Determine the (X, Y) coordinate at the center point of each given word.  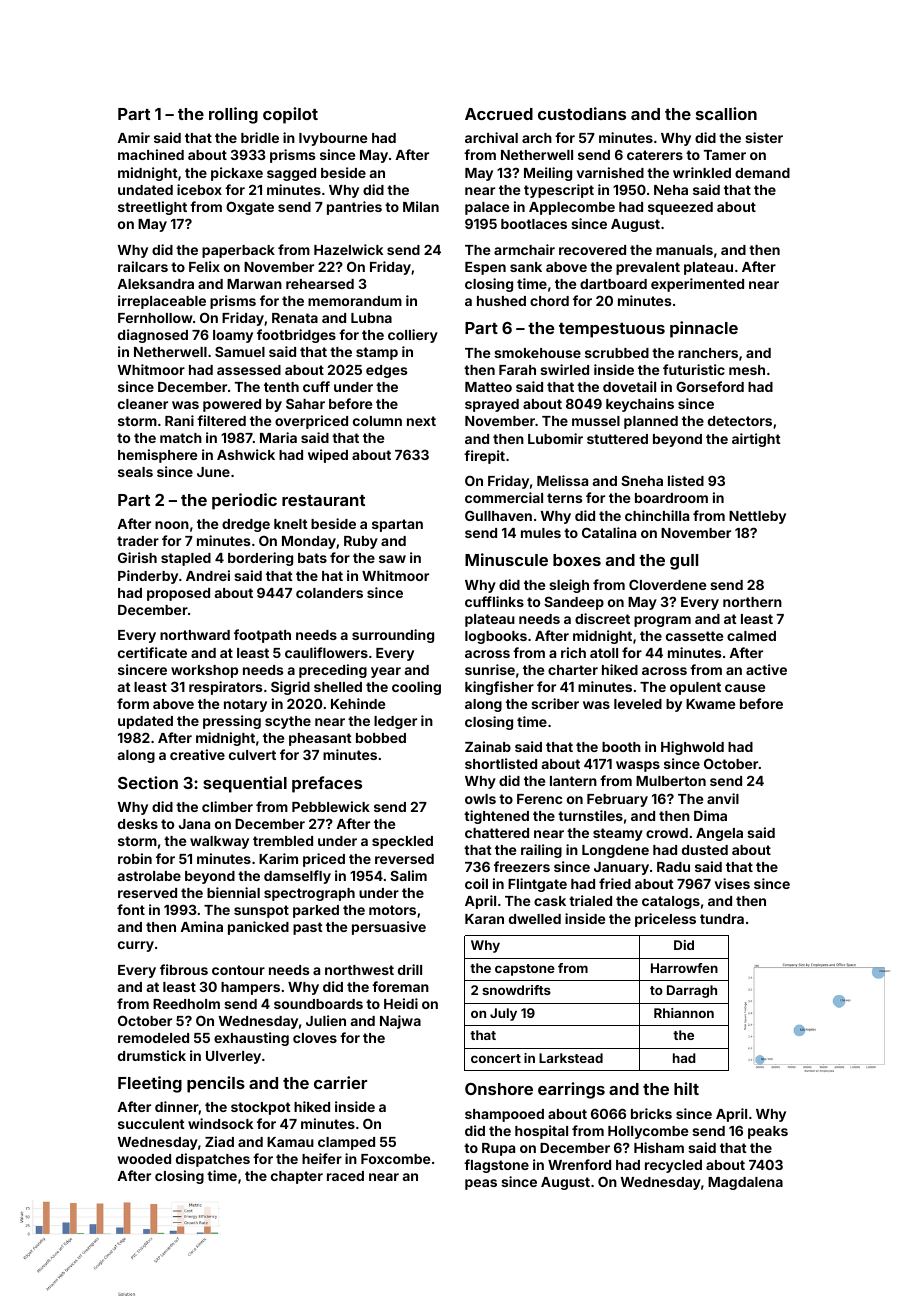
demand (762, 173)
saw (392, 559)
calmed (751, 636)
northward (195, 635)
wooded (144, 1159)
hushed (501, 301)
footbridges (296, 336)
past (308, 928)
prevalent (648, 268)
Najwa (400, 1022)
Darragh (692, 991)
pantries (354, 208)
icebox (199, 189)
